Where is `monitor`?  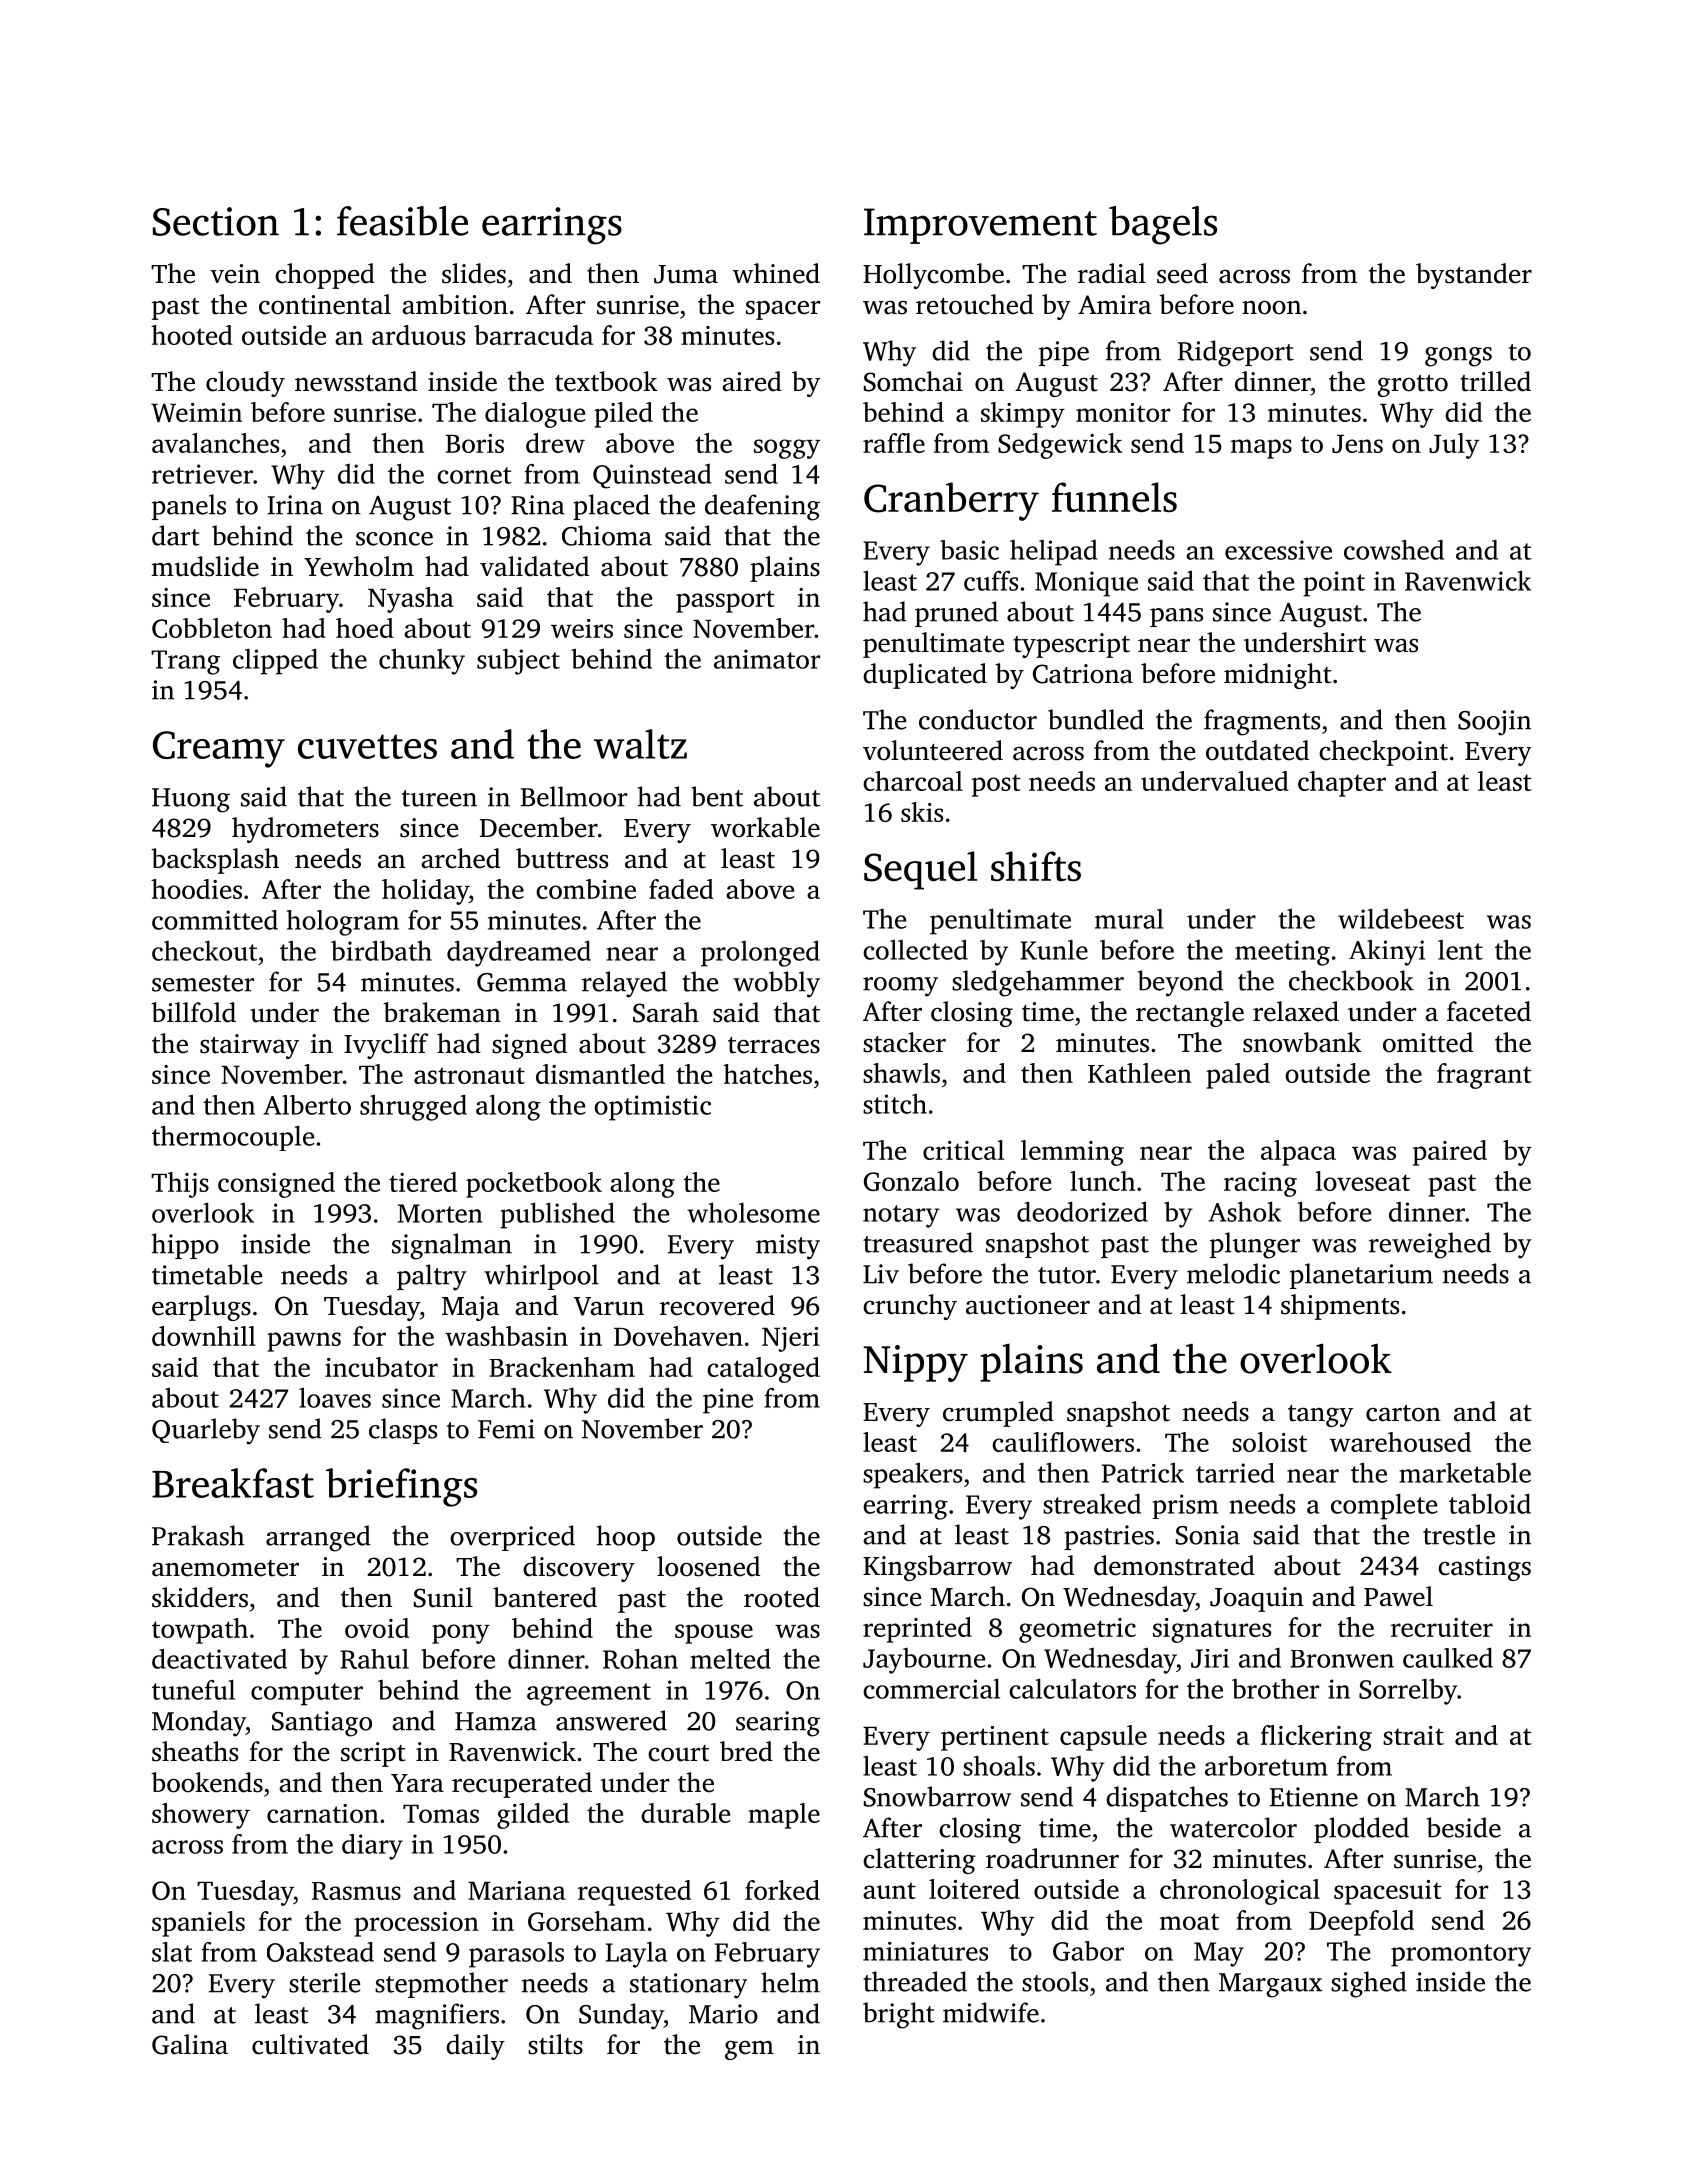
monitor is located at coordinates (1123, 412).
